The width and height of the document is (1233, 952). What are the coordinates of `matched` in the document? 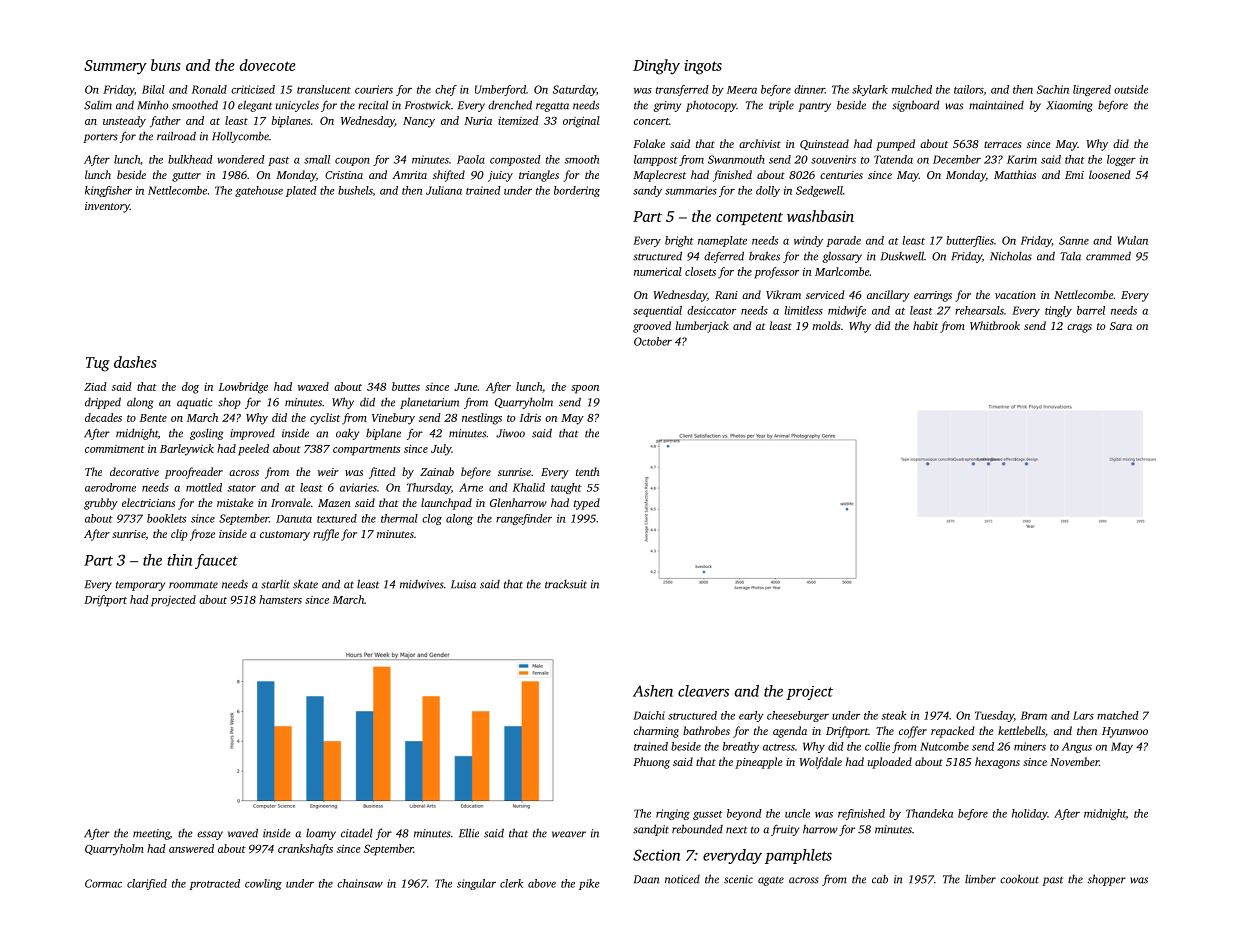 It's located at (1118, 715).
